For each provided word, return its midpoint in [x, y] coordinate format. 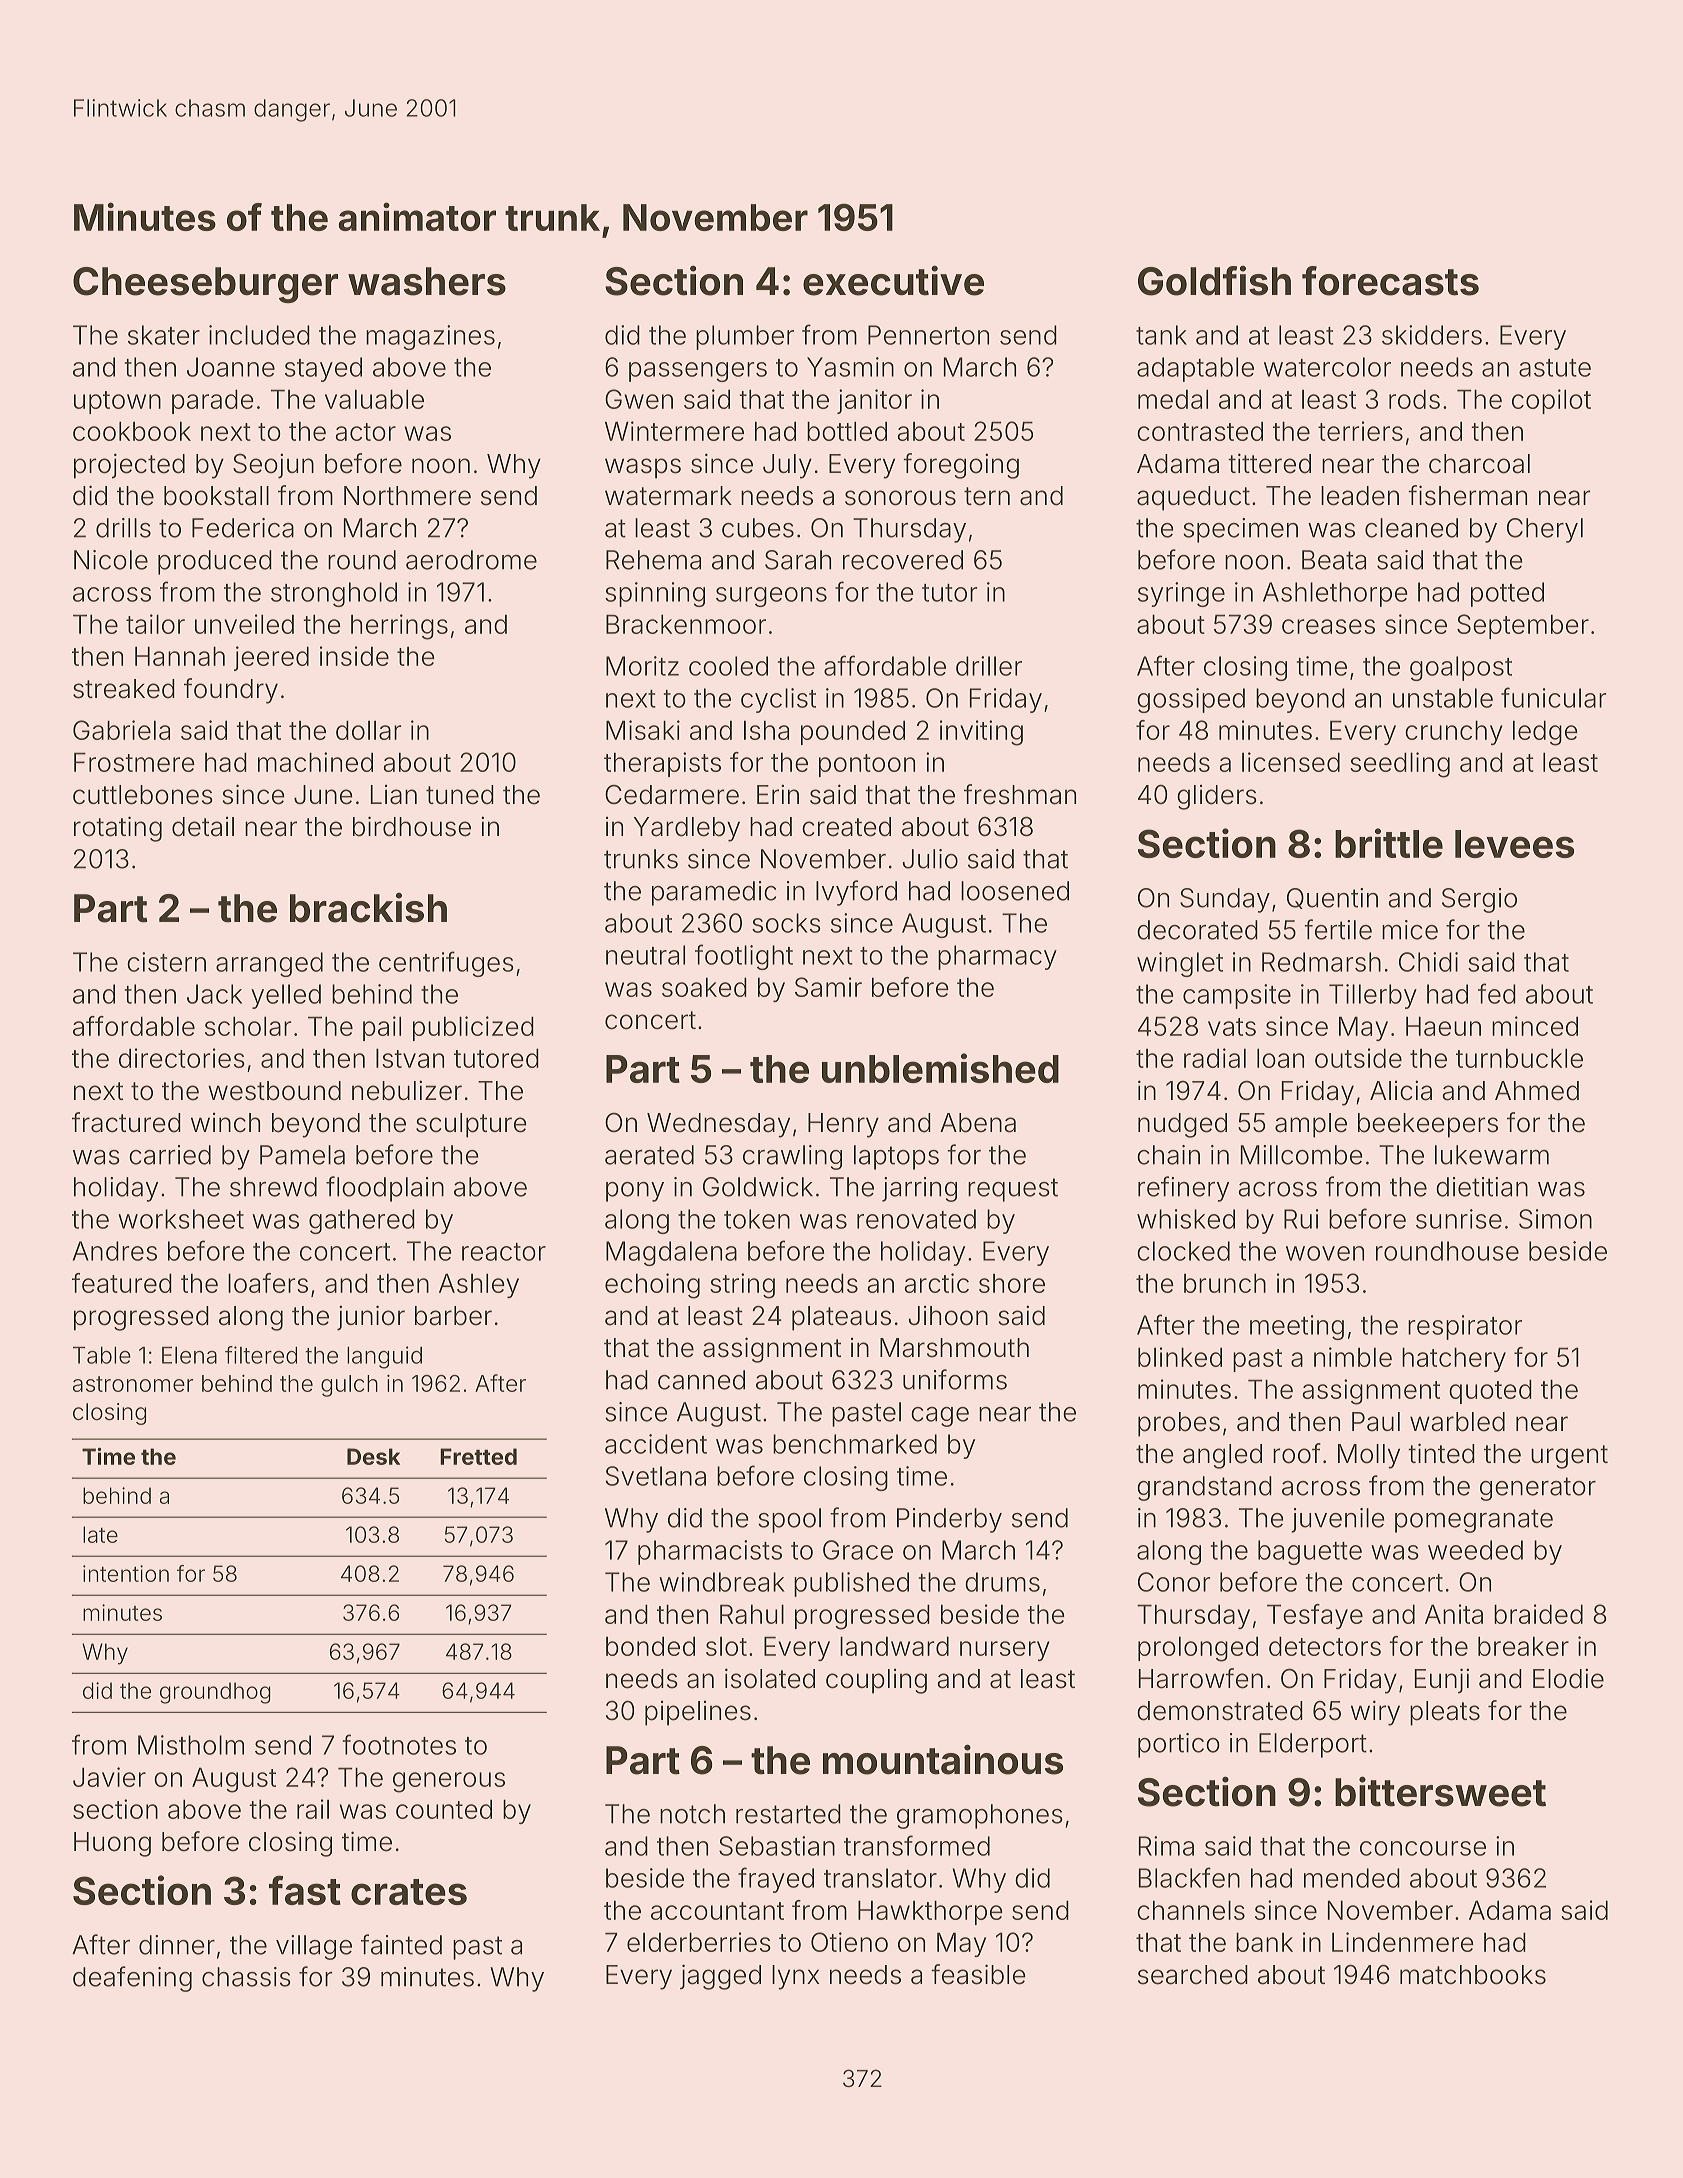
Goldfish [1214, 281]
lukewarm [1492, 1155]
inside [354, 656]
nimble [1353, 1357]
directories [182, 1058]
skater [164, 335]
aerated [649, 1155]
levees [1514, 844]
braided [1538, 1614]
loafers [268, 1283]
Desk [373, 1456]
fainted [401, 1944]
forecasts [1390, 281]
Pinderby [949, 1520]
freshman [1020, 794]
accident [656, 1444]
